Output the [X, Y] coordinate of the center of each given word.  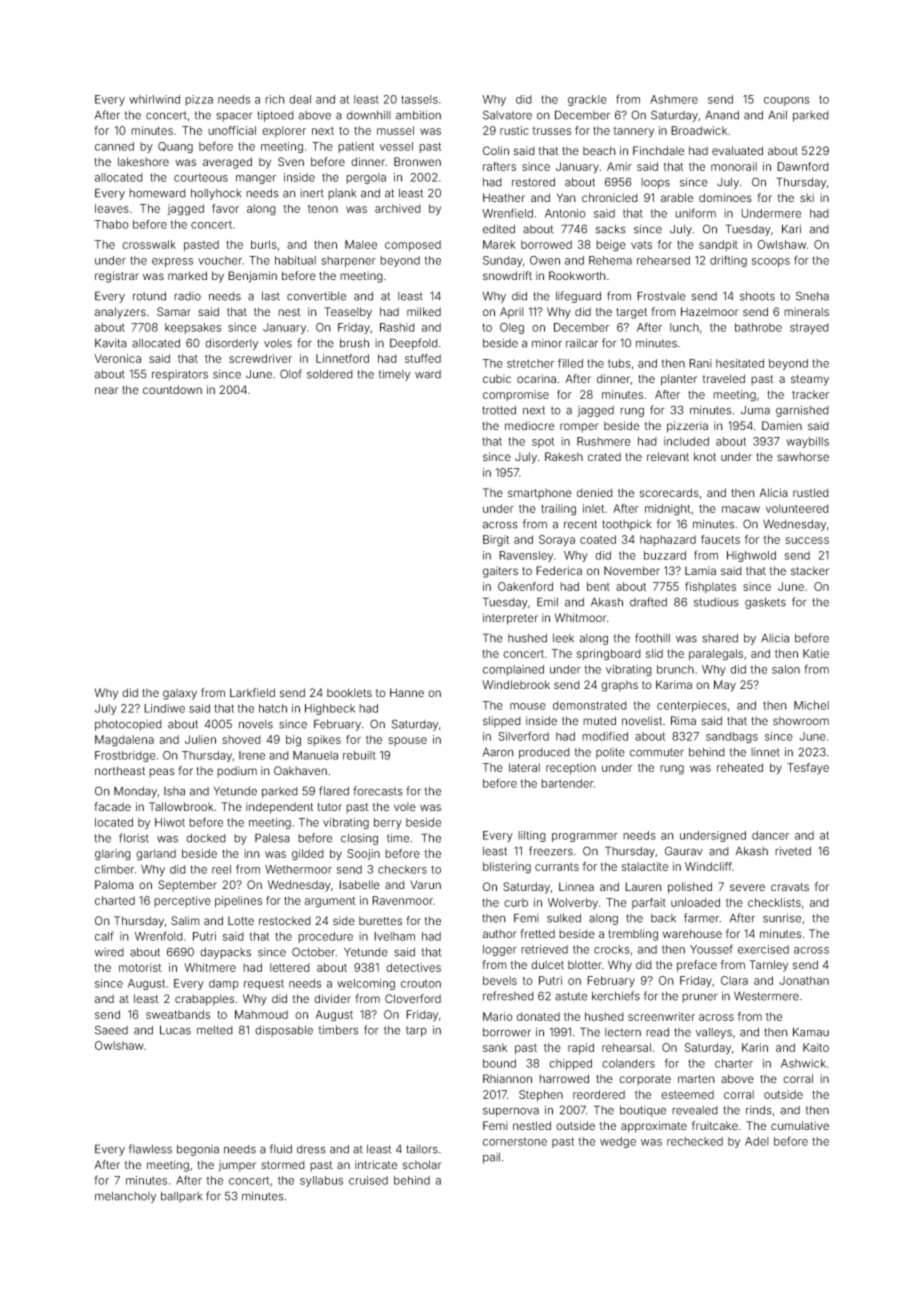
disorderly [231, 344]
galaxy [180, 694]
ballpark [181, 1197]
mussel [395, 130]
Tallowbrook [181, 806]
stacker [810, 570]
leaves [112, 208]
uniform [695, 213]
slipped [502, 722]
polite [610, 753]
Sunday [503, 261]
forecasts [378, 791]
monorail [734, 166]
